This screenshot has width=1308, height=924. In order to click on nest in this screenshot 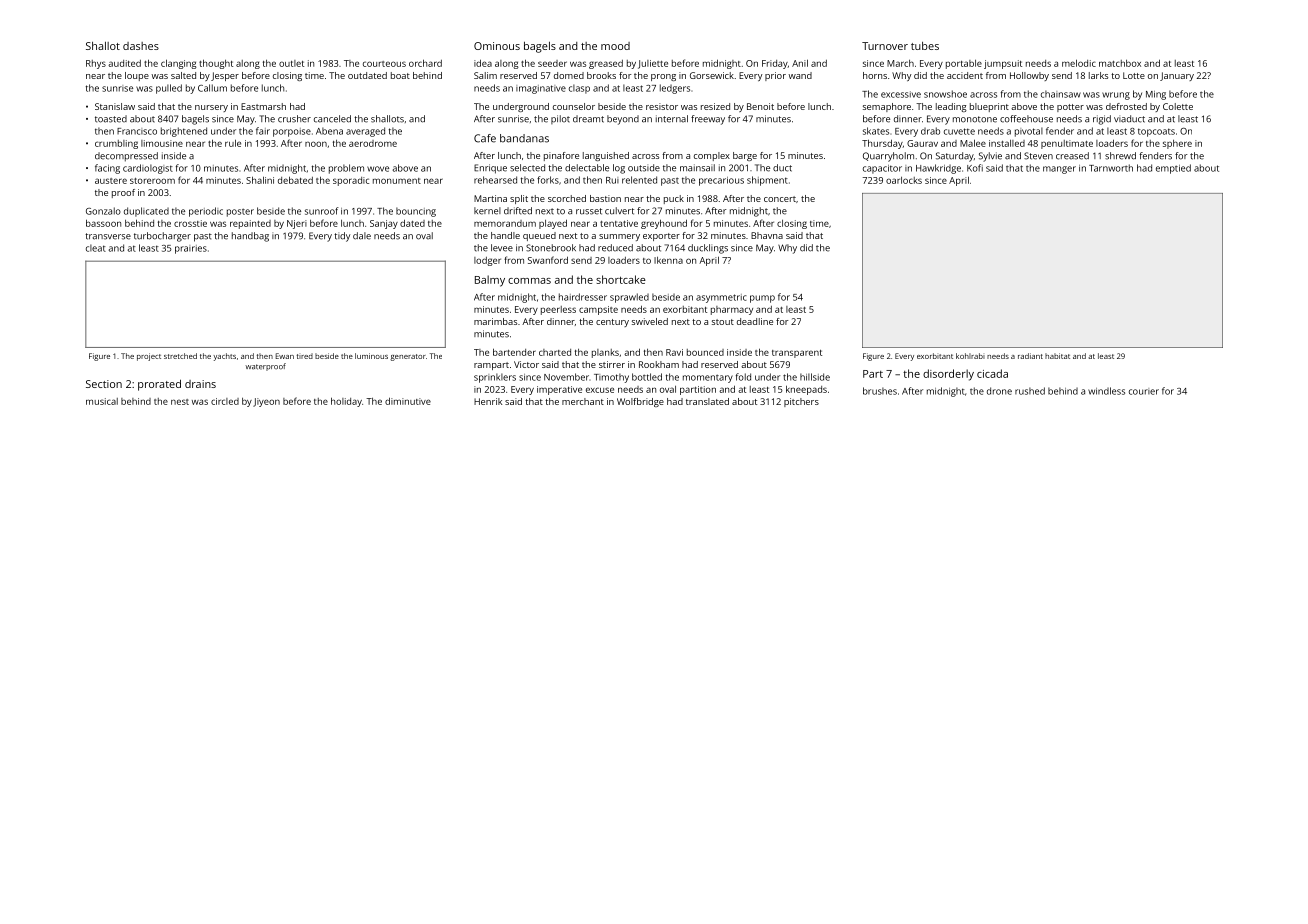, I will do `click(180, 402)`.
